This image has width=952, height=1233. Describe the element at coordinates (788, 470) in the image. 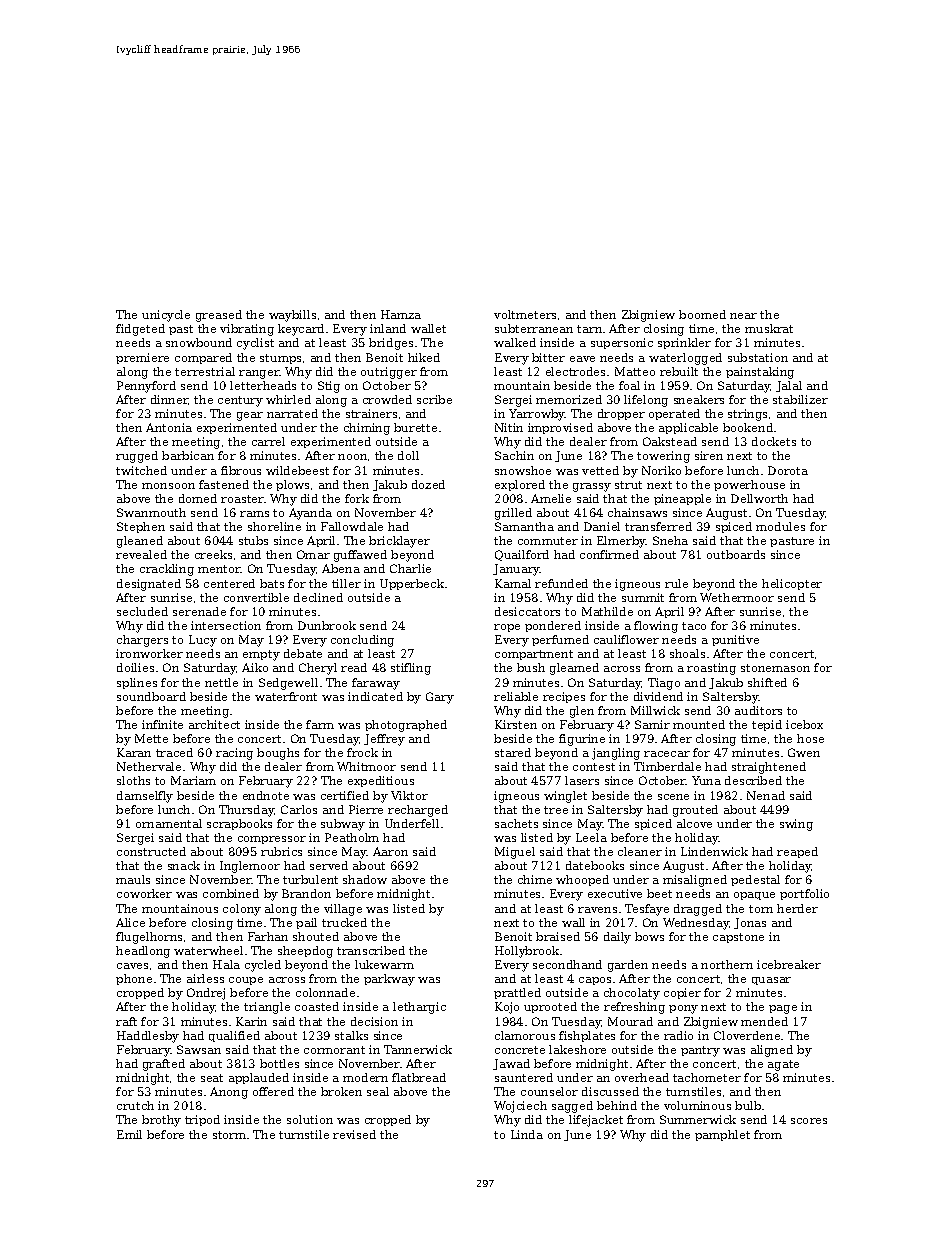

I see `Dorota` at that location.
